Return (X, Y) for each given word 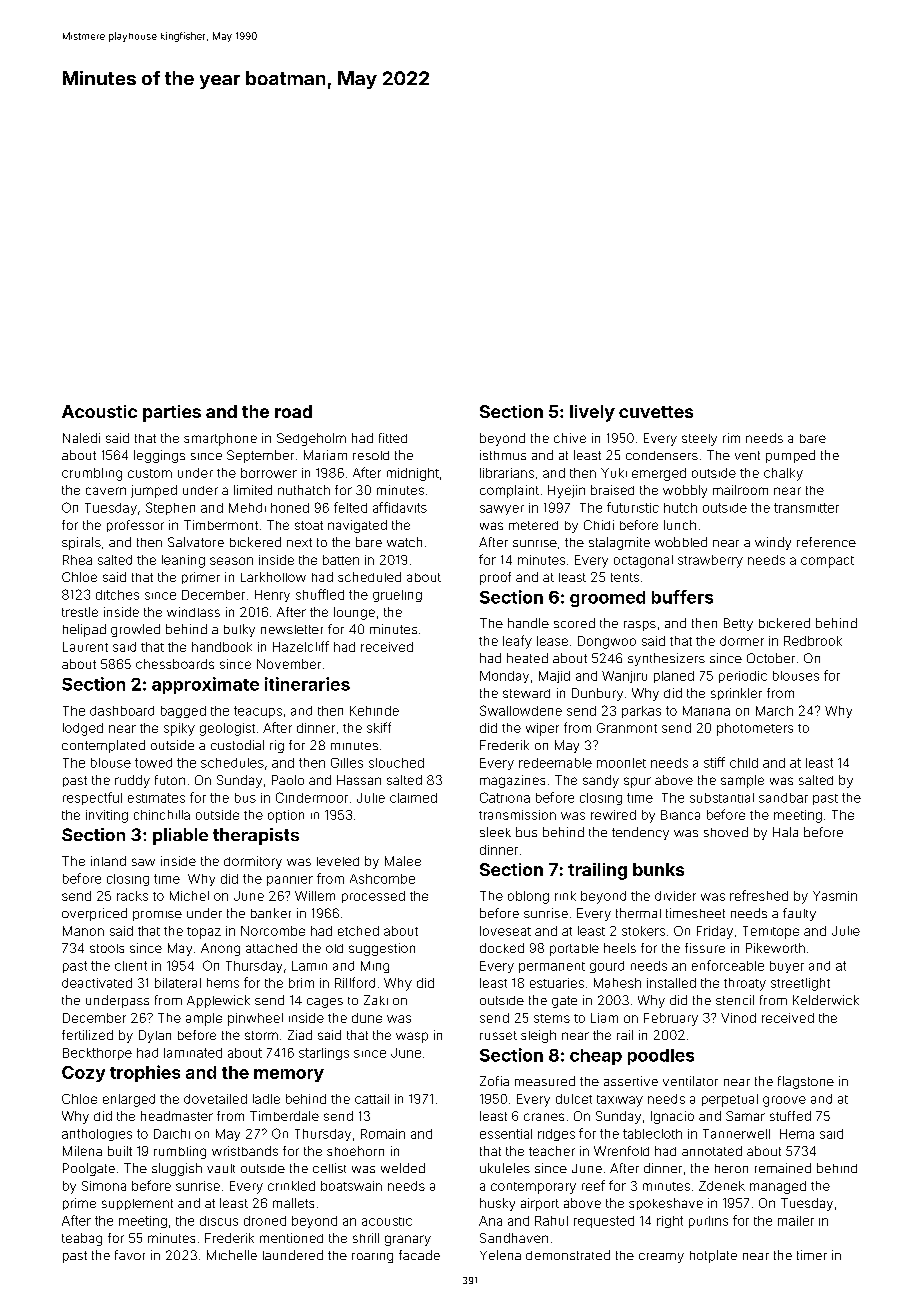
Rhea (77, 560)
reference (826, 542)
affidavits (400, 507)
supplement (137, 1204)
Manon (83, 931)
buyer (787, 967)
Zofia (494, 1081)
